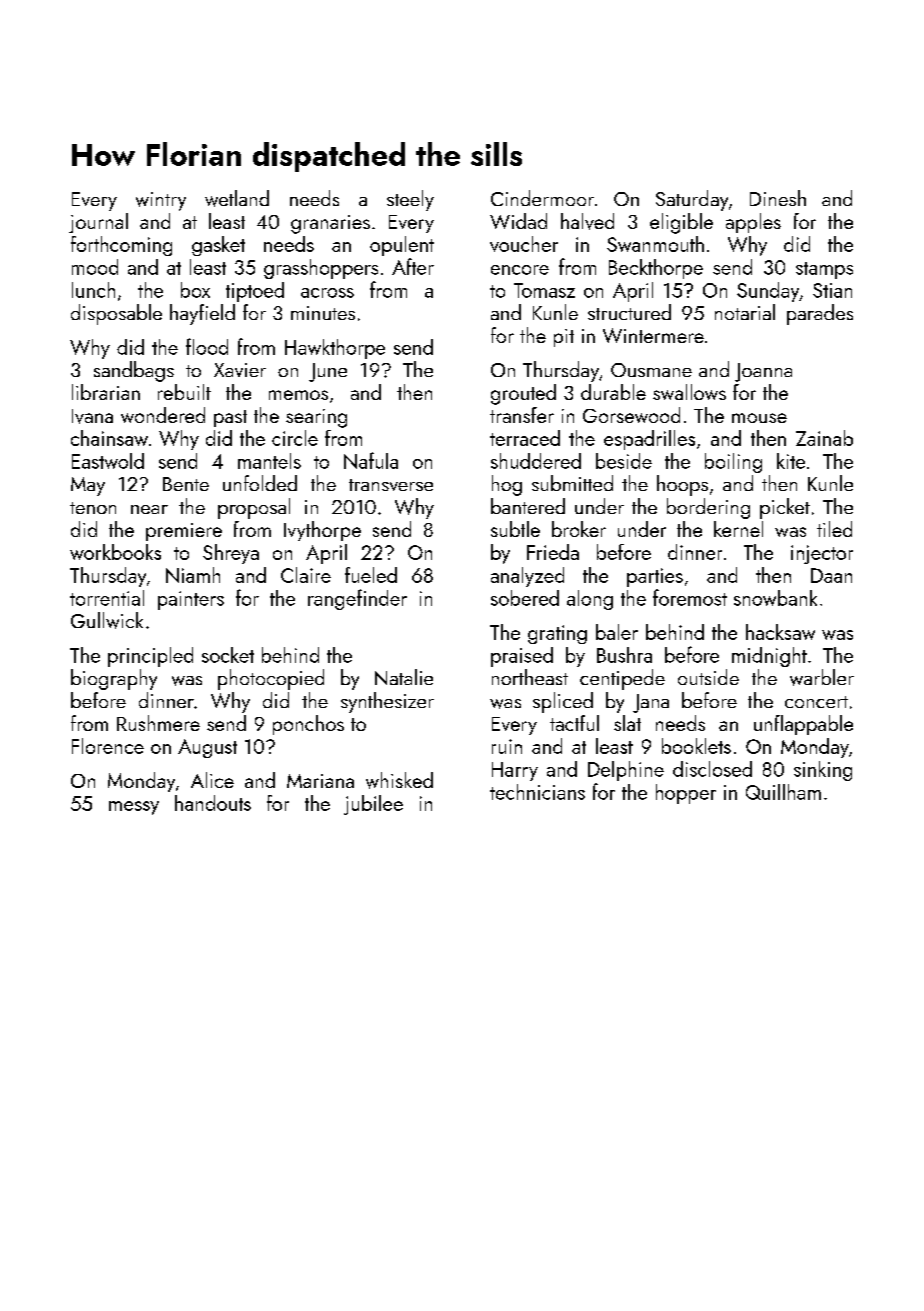  What do you see at coordinates (108, 746) in the screenshot?
I see `Florence` at bounding box center [108, 746].
